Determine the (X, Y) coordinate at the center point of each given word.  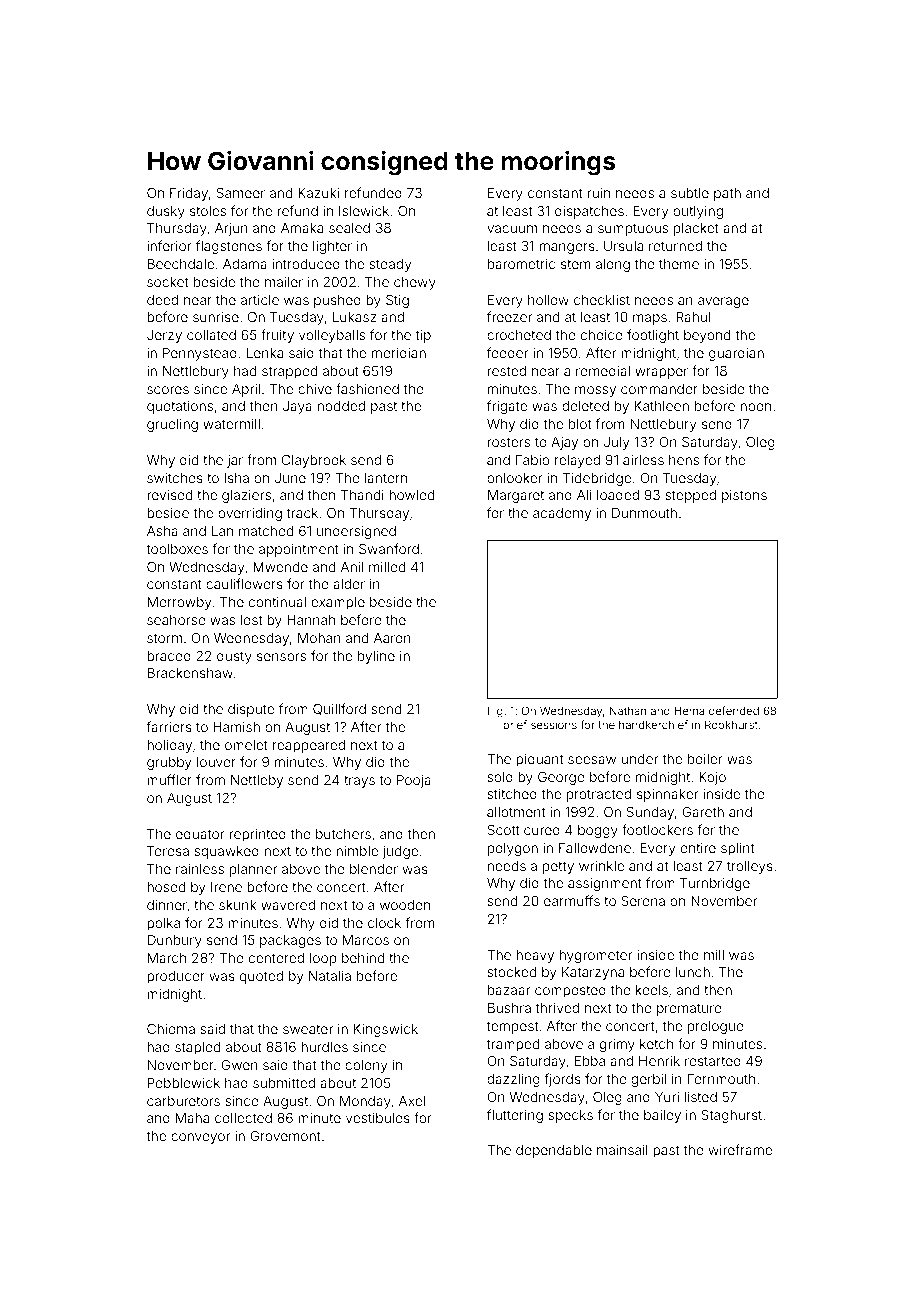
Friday (189, 194)
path (727, 194)
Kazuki (318, 193)
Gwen (239, 1065)
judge (400, 852)
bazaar (509, 990)
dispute (251, 710)
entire (698, 848)
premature (689, 1009)
